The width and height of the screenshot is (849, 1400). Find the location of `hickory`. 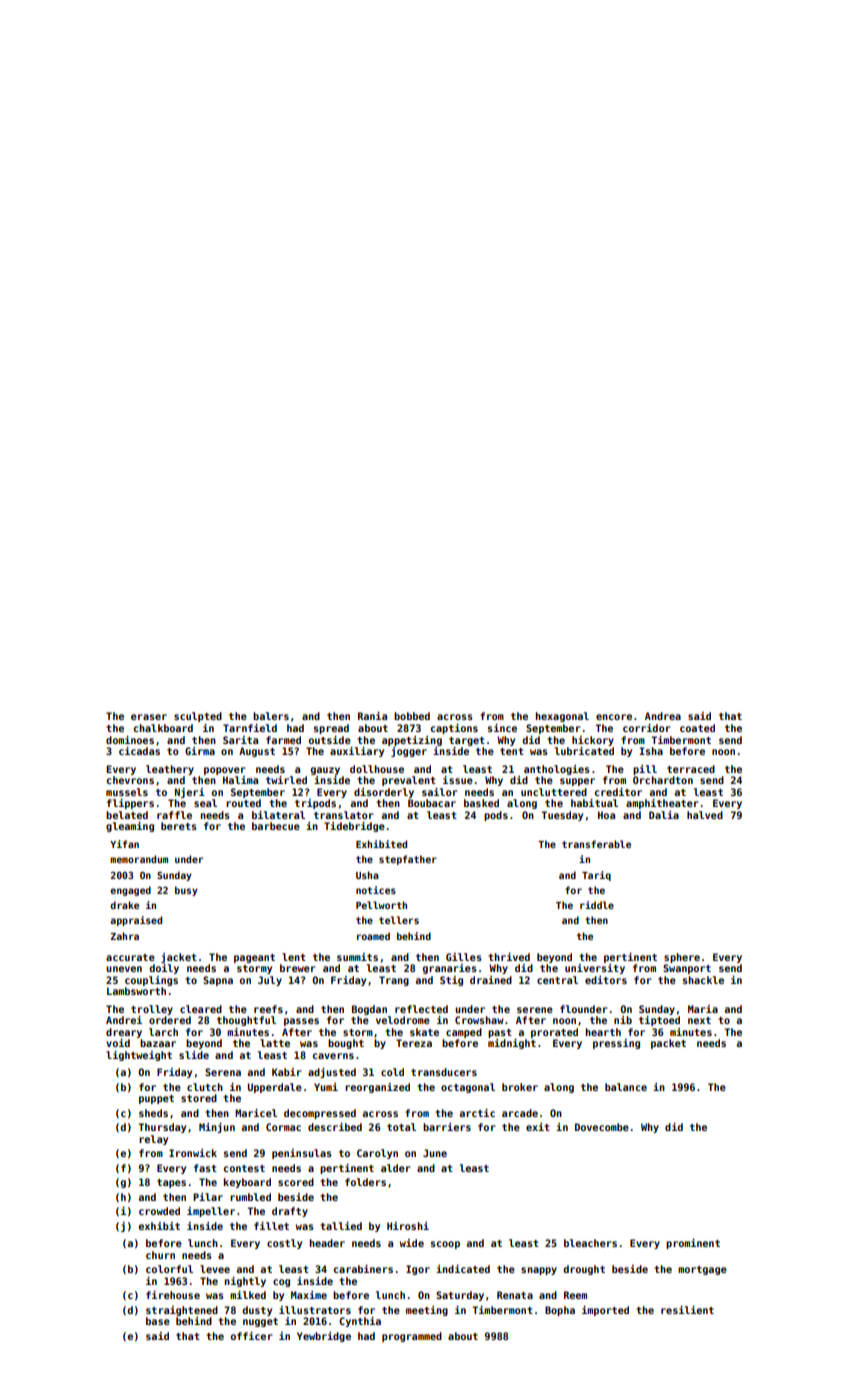

hickory is located at coordinates (593, 741).
